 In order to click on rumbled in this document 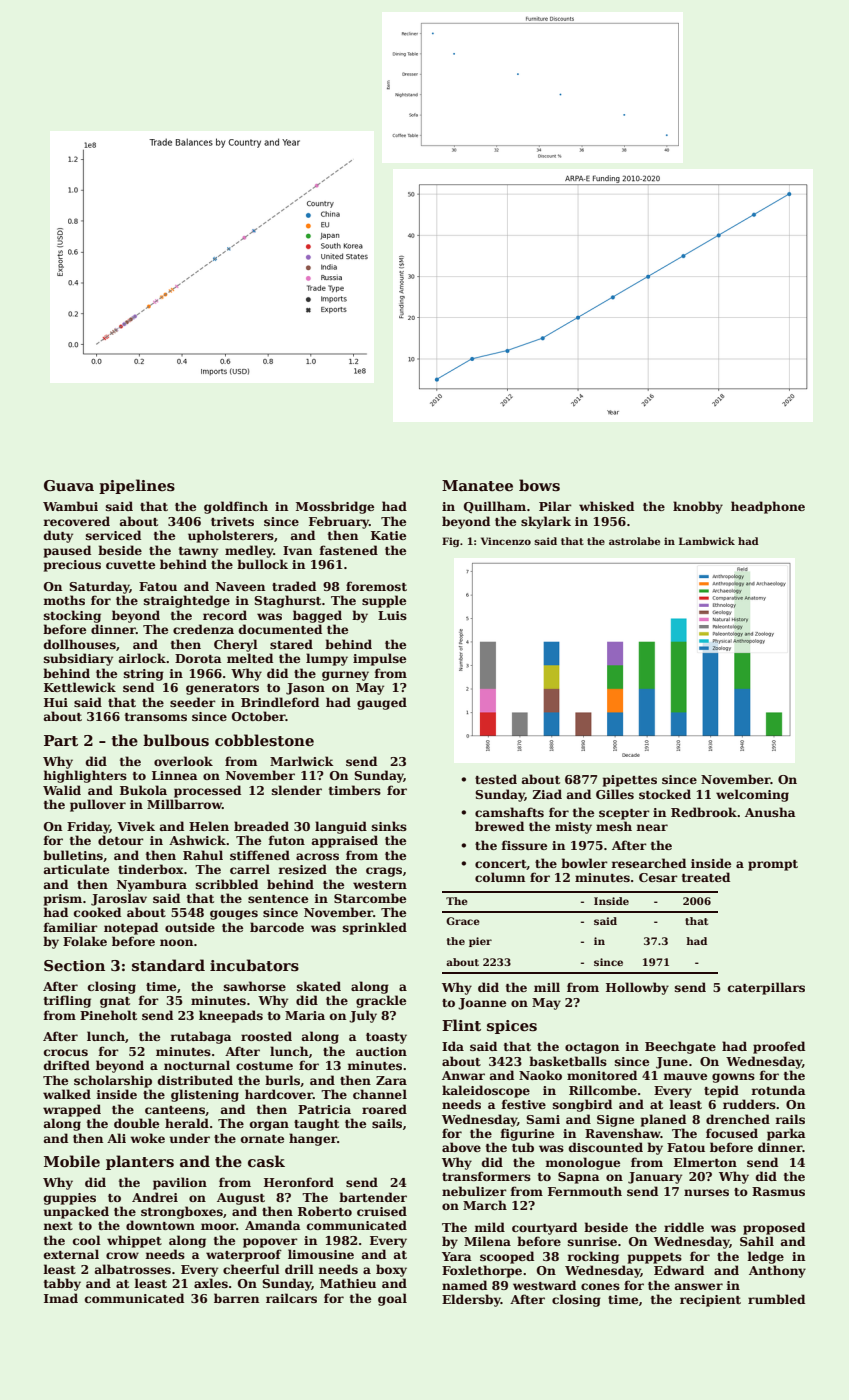, I will do `click(776, 1299)`.
